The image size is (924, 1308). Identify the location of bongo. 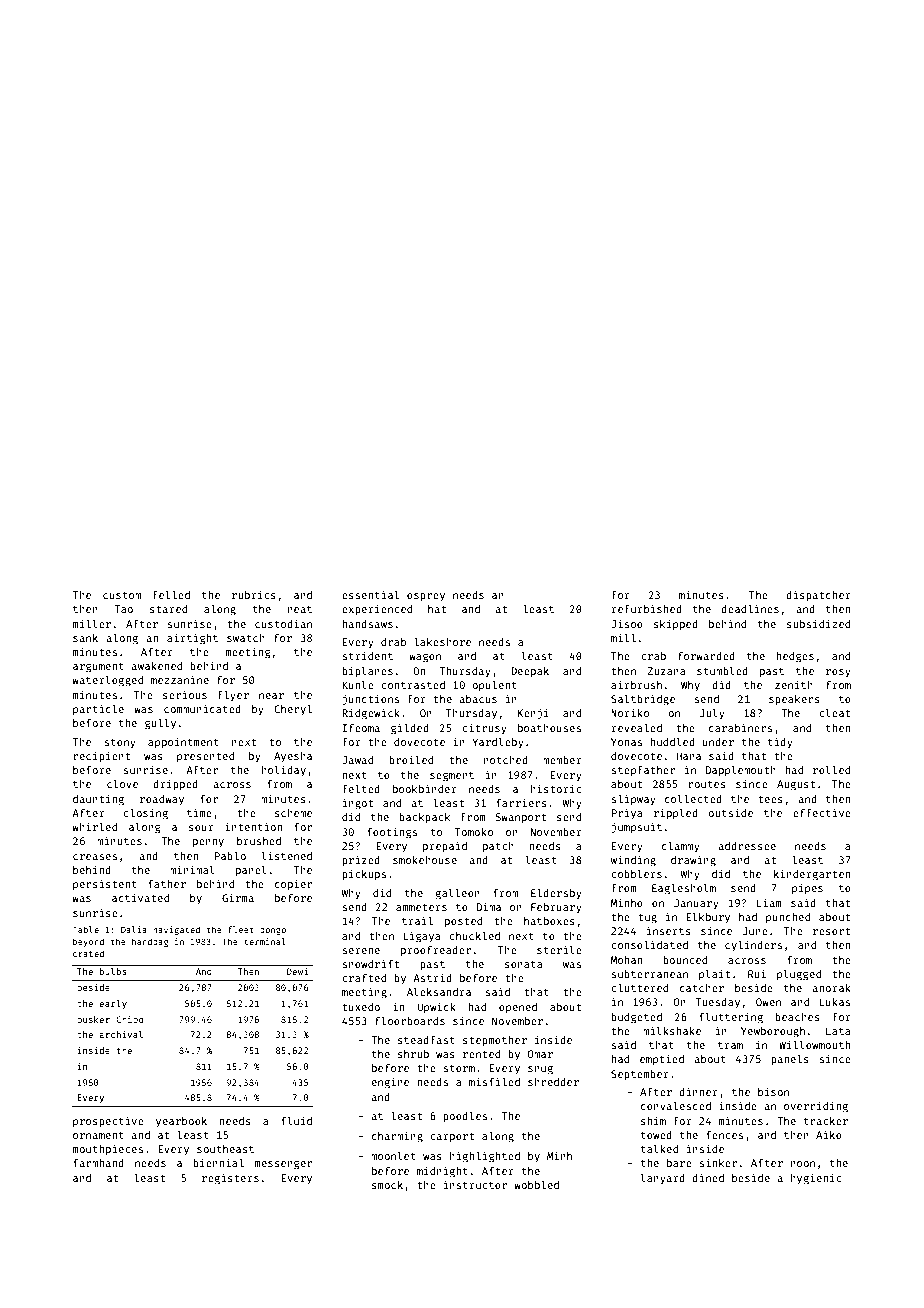
(273, 930).
